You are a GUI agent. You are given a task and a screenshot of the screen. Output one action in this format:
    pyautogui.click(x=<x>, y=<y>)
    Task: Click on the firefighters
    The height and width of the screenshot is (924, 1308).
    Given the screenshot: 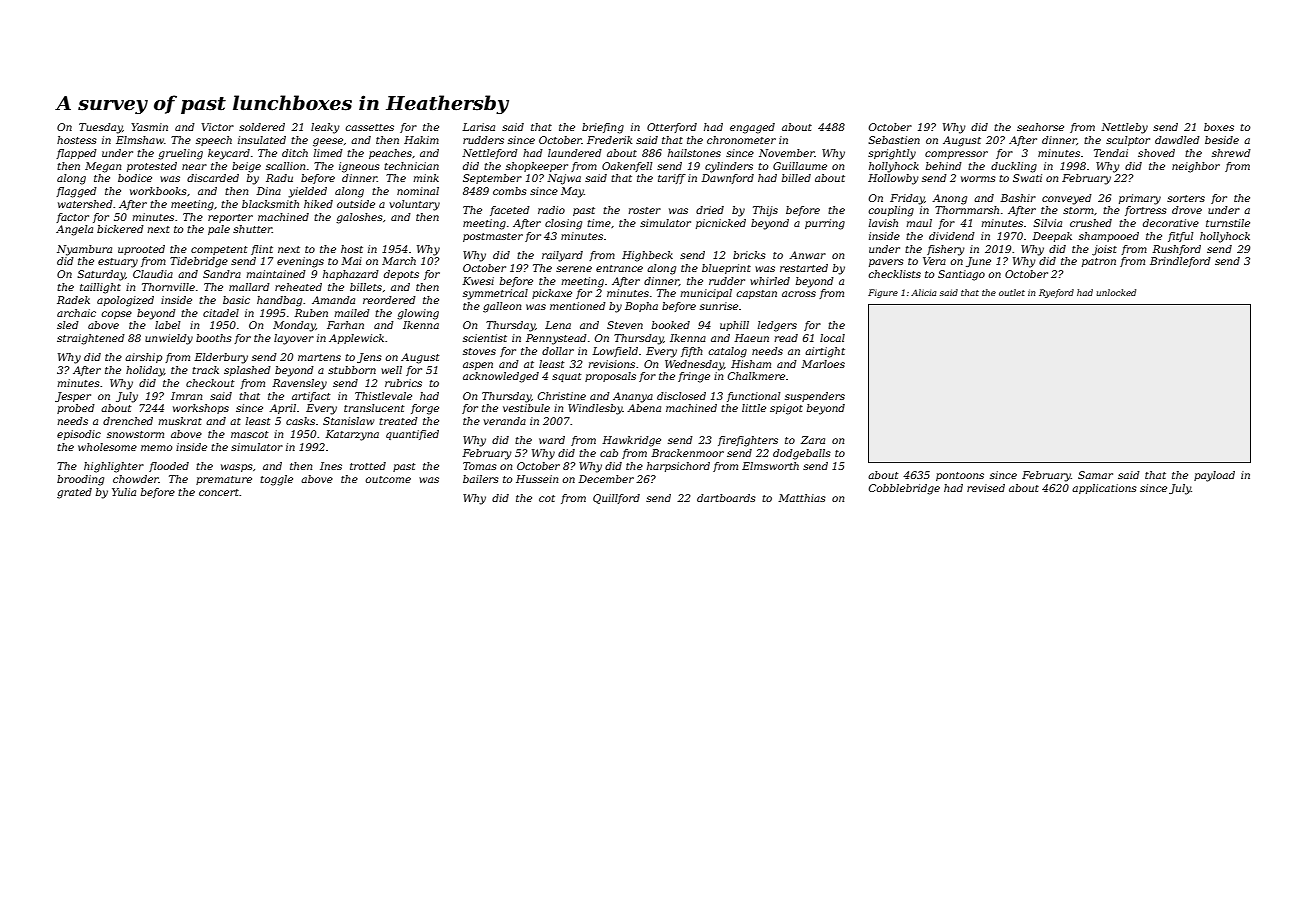 What is the action you would take?
    pyautogui.click(x=748, y=441)
